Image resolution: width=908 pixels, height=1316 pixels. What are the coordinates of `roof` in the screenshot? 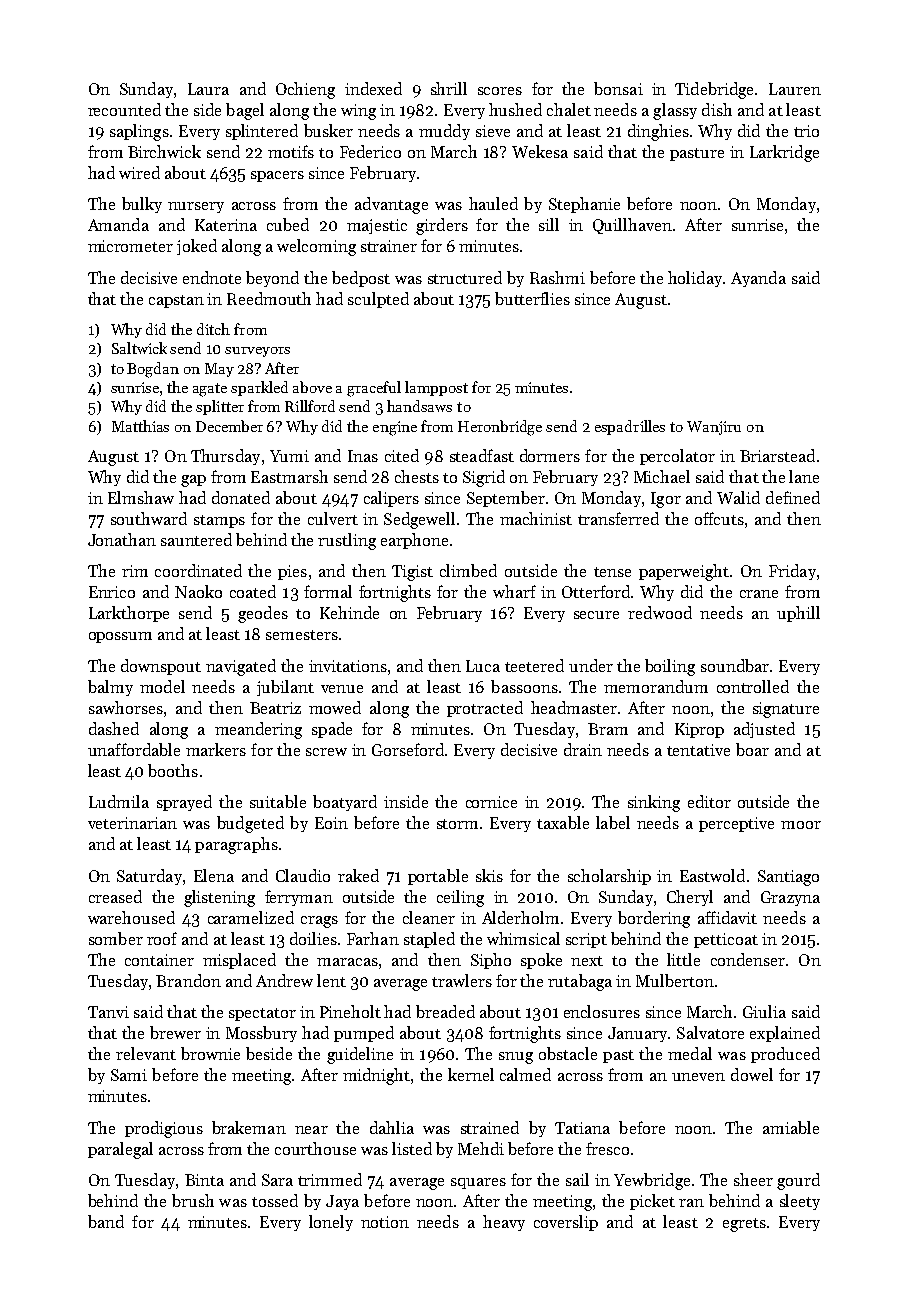 It's located at (162, 938).
